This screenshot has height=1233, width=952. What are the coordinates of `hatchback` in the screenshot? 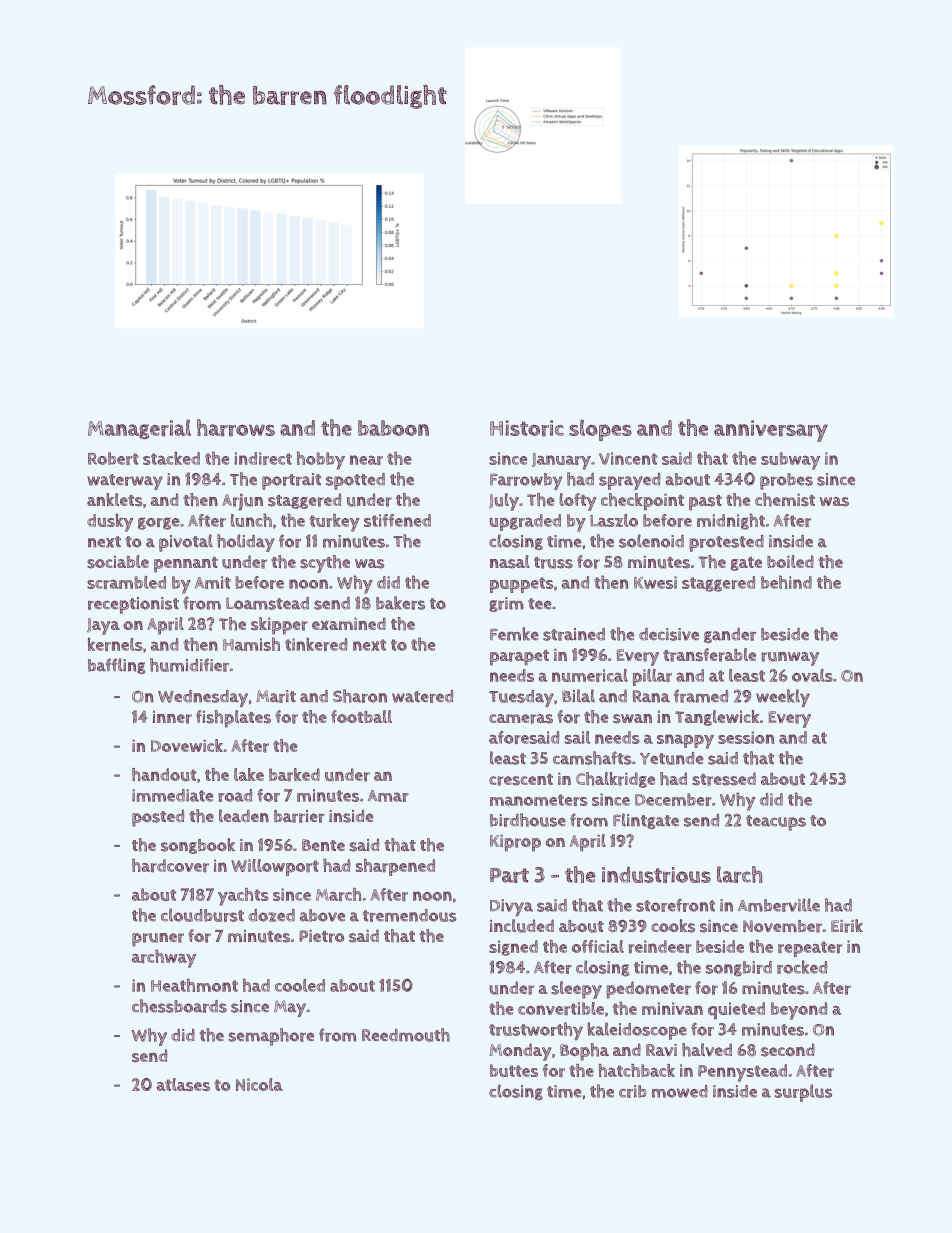 It's located at (636, 1070).
